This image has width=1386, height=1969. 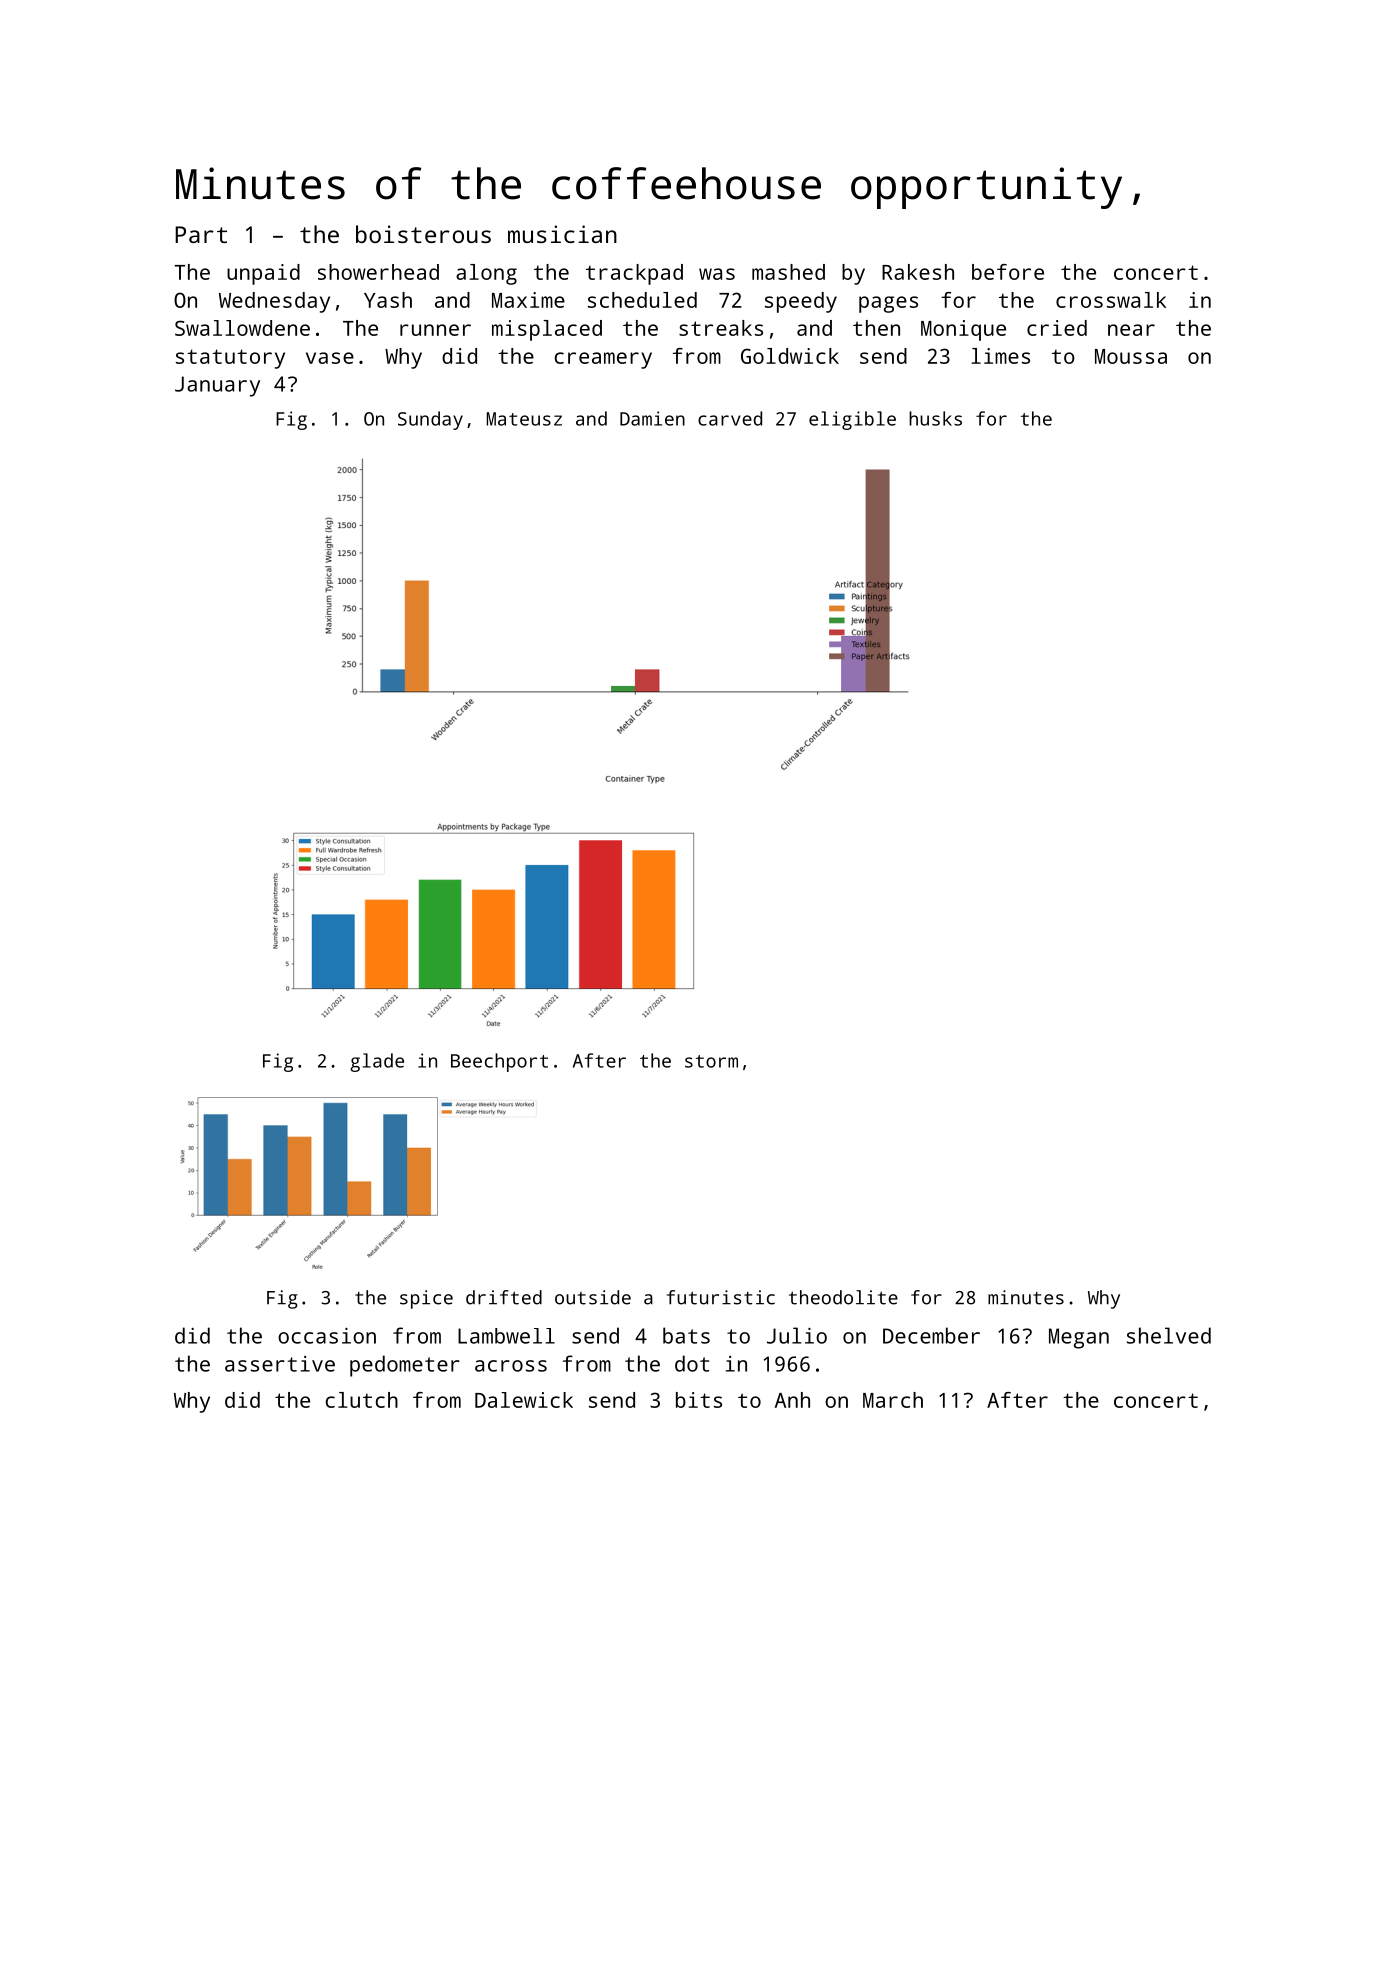 I want to click on carved, so click(x=730, y=418).
